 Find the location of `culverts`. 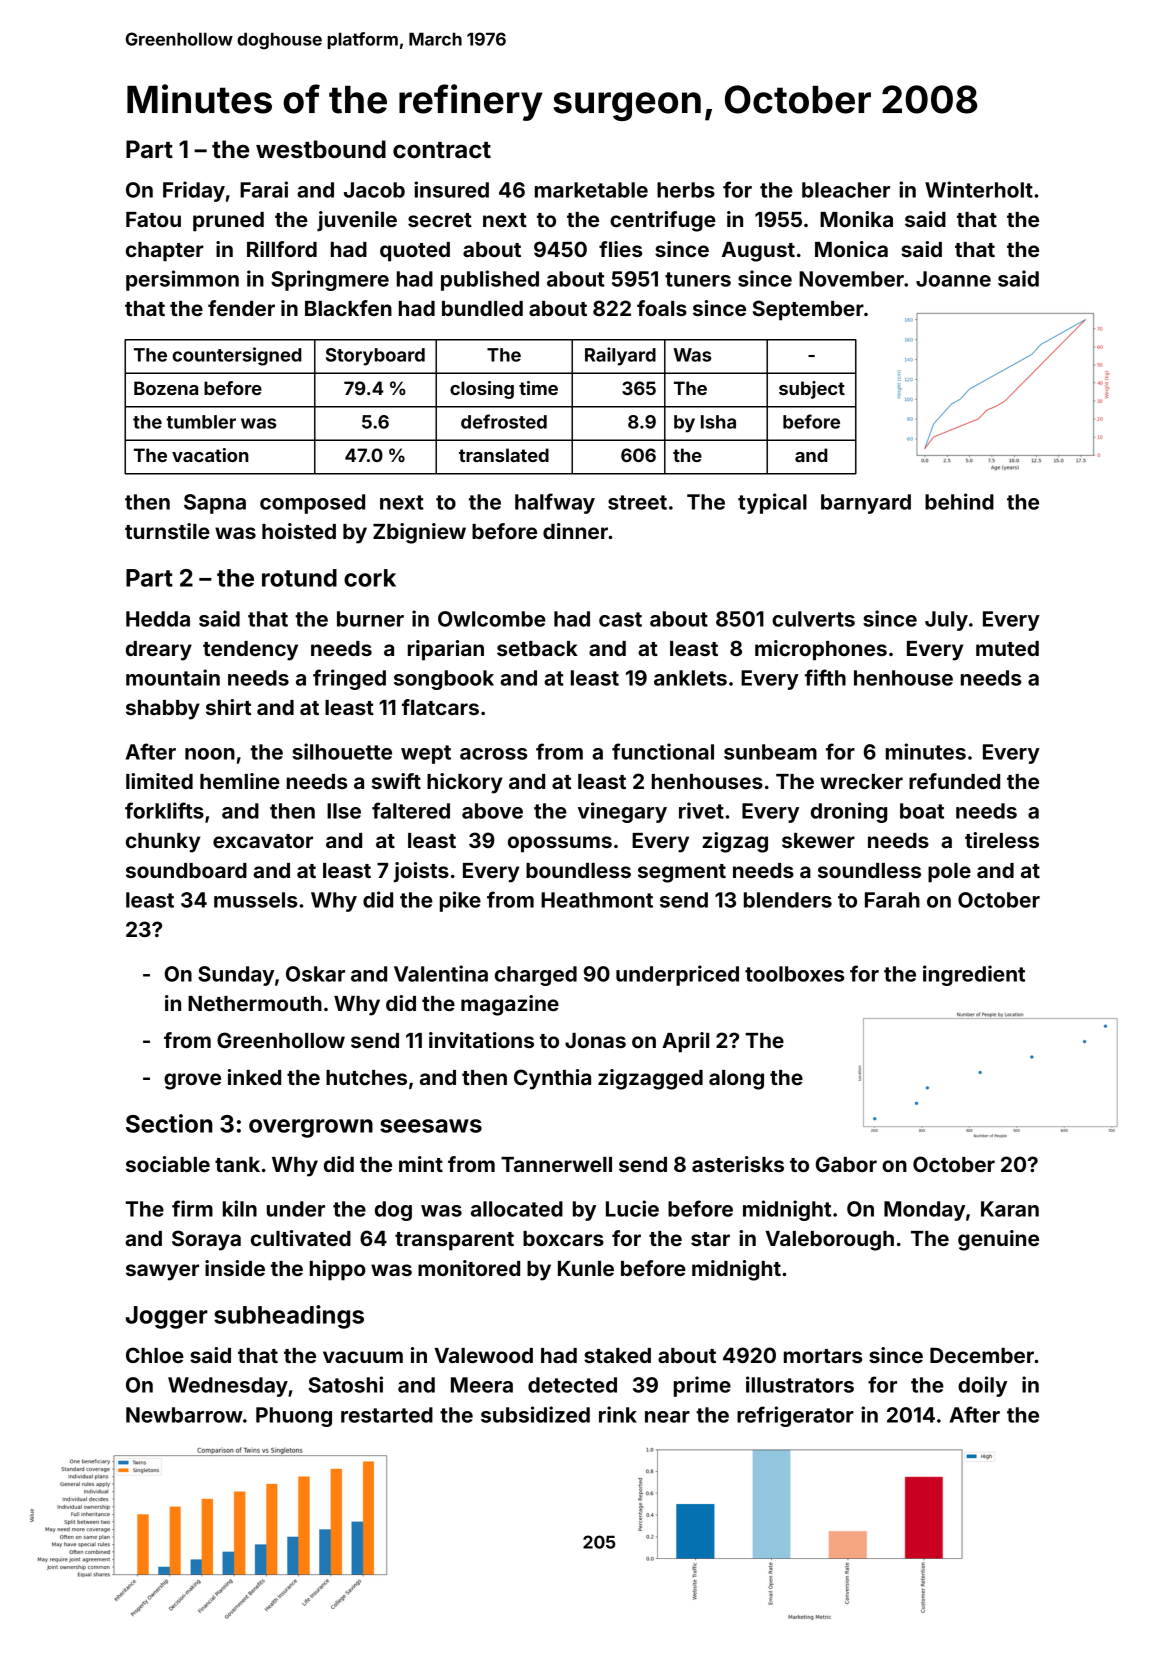

culverts is located at coordinates (813, 619).
